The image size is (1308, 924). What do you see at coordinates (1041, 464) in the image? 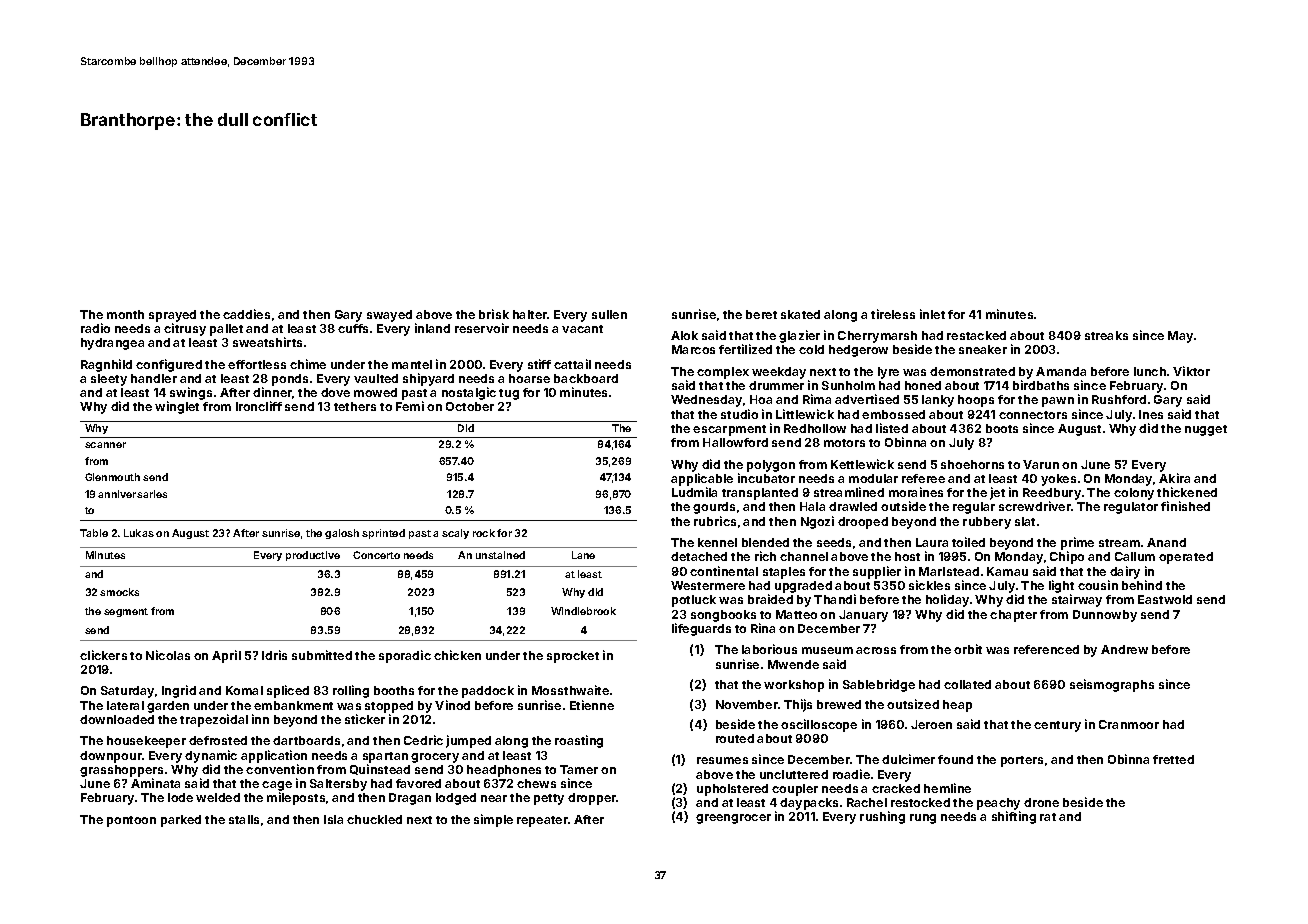
I see `Varun` at bounding box center [1041, 464].
